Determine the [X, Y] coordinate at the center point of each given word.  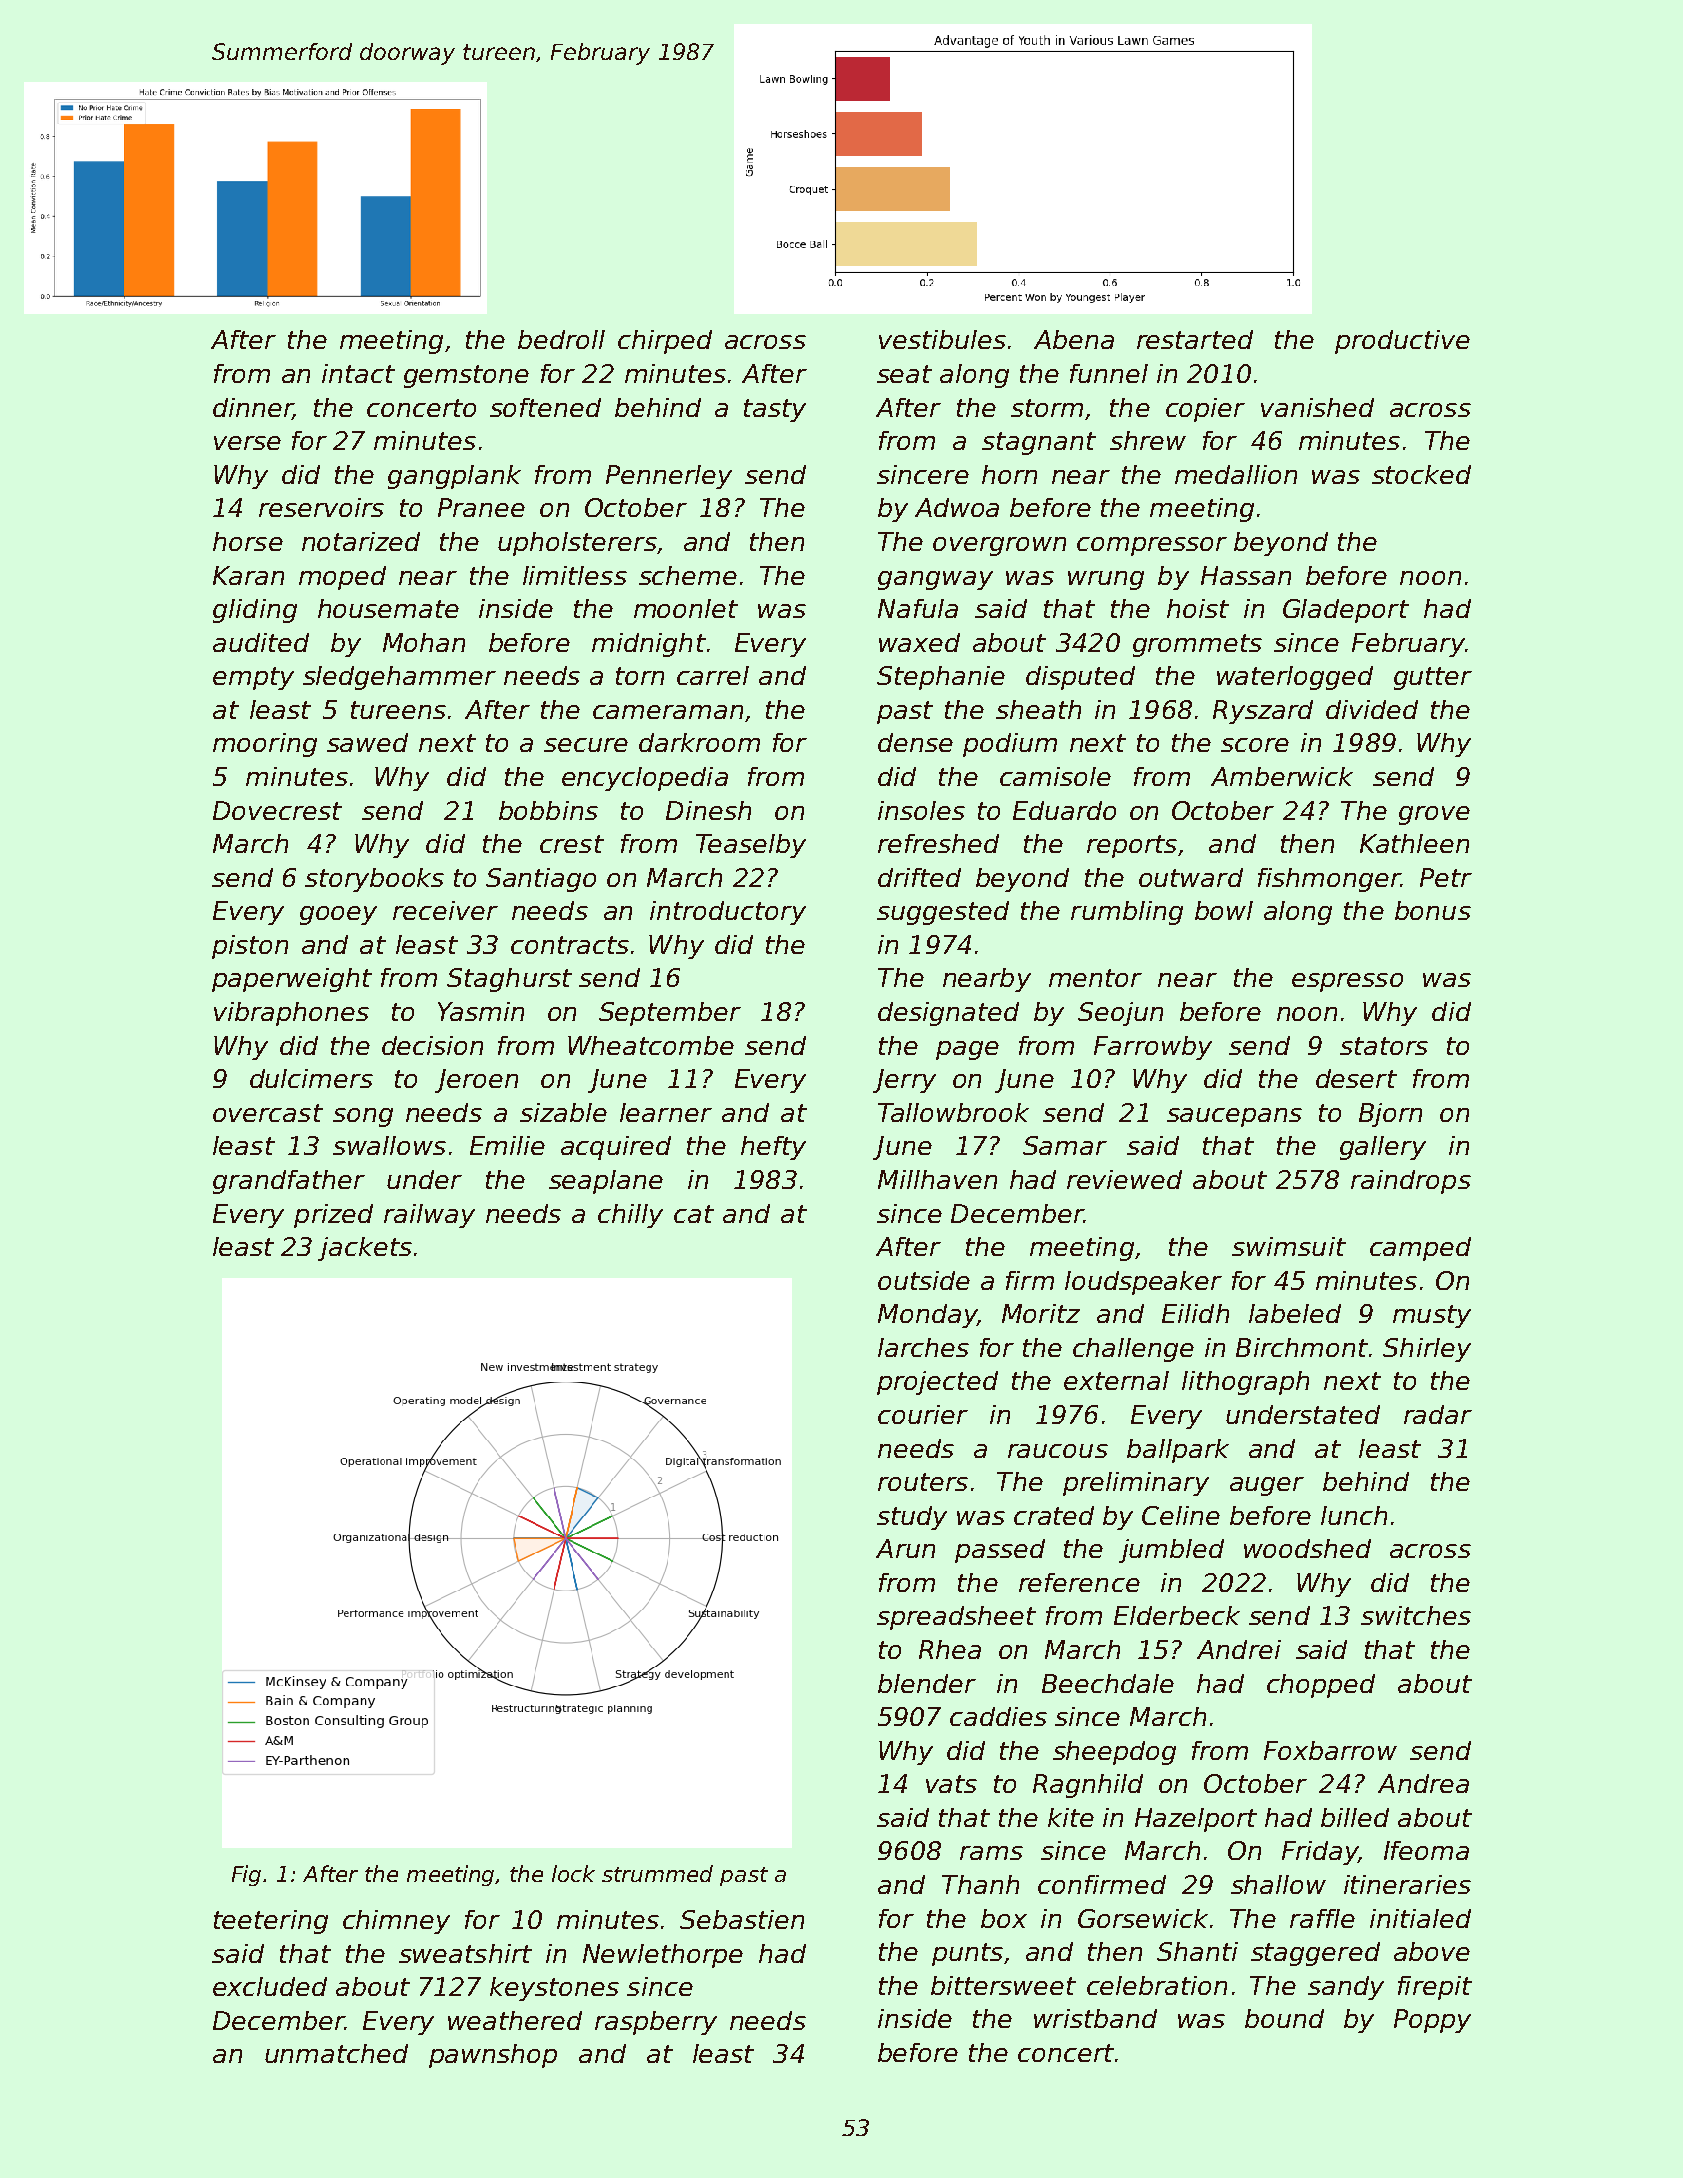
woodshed [1307, 1548]
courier [923, 1414]
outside [924, 1280]
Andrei [1239, 1649]
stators [1384, 1046]
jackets [365, 1249]
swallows [389, 1145]
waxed [919, 642]
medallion [1236, 474]
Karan [248, 575]
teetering [271, 1922]
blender [927, 1683]
